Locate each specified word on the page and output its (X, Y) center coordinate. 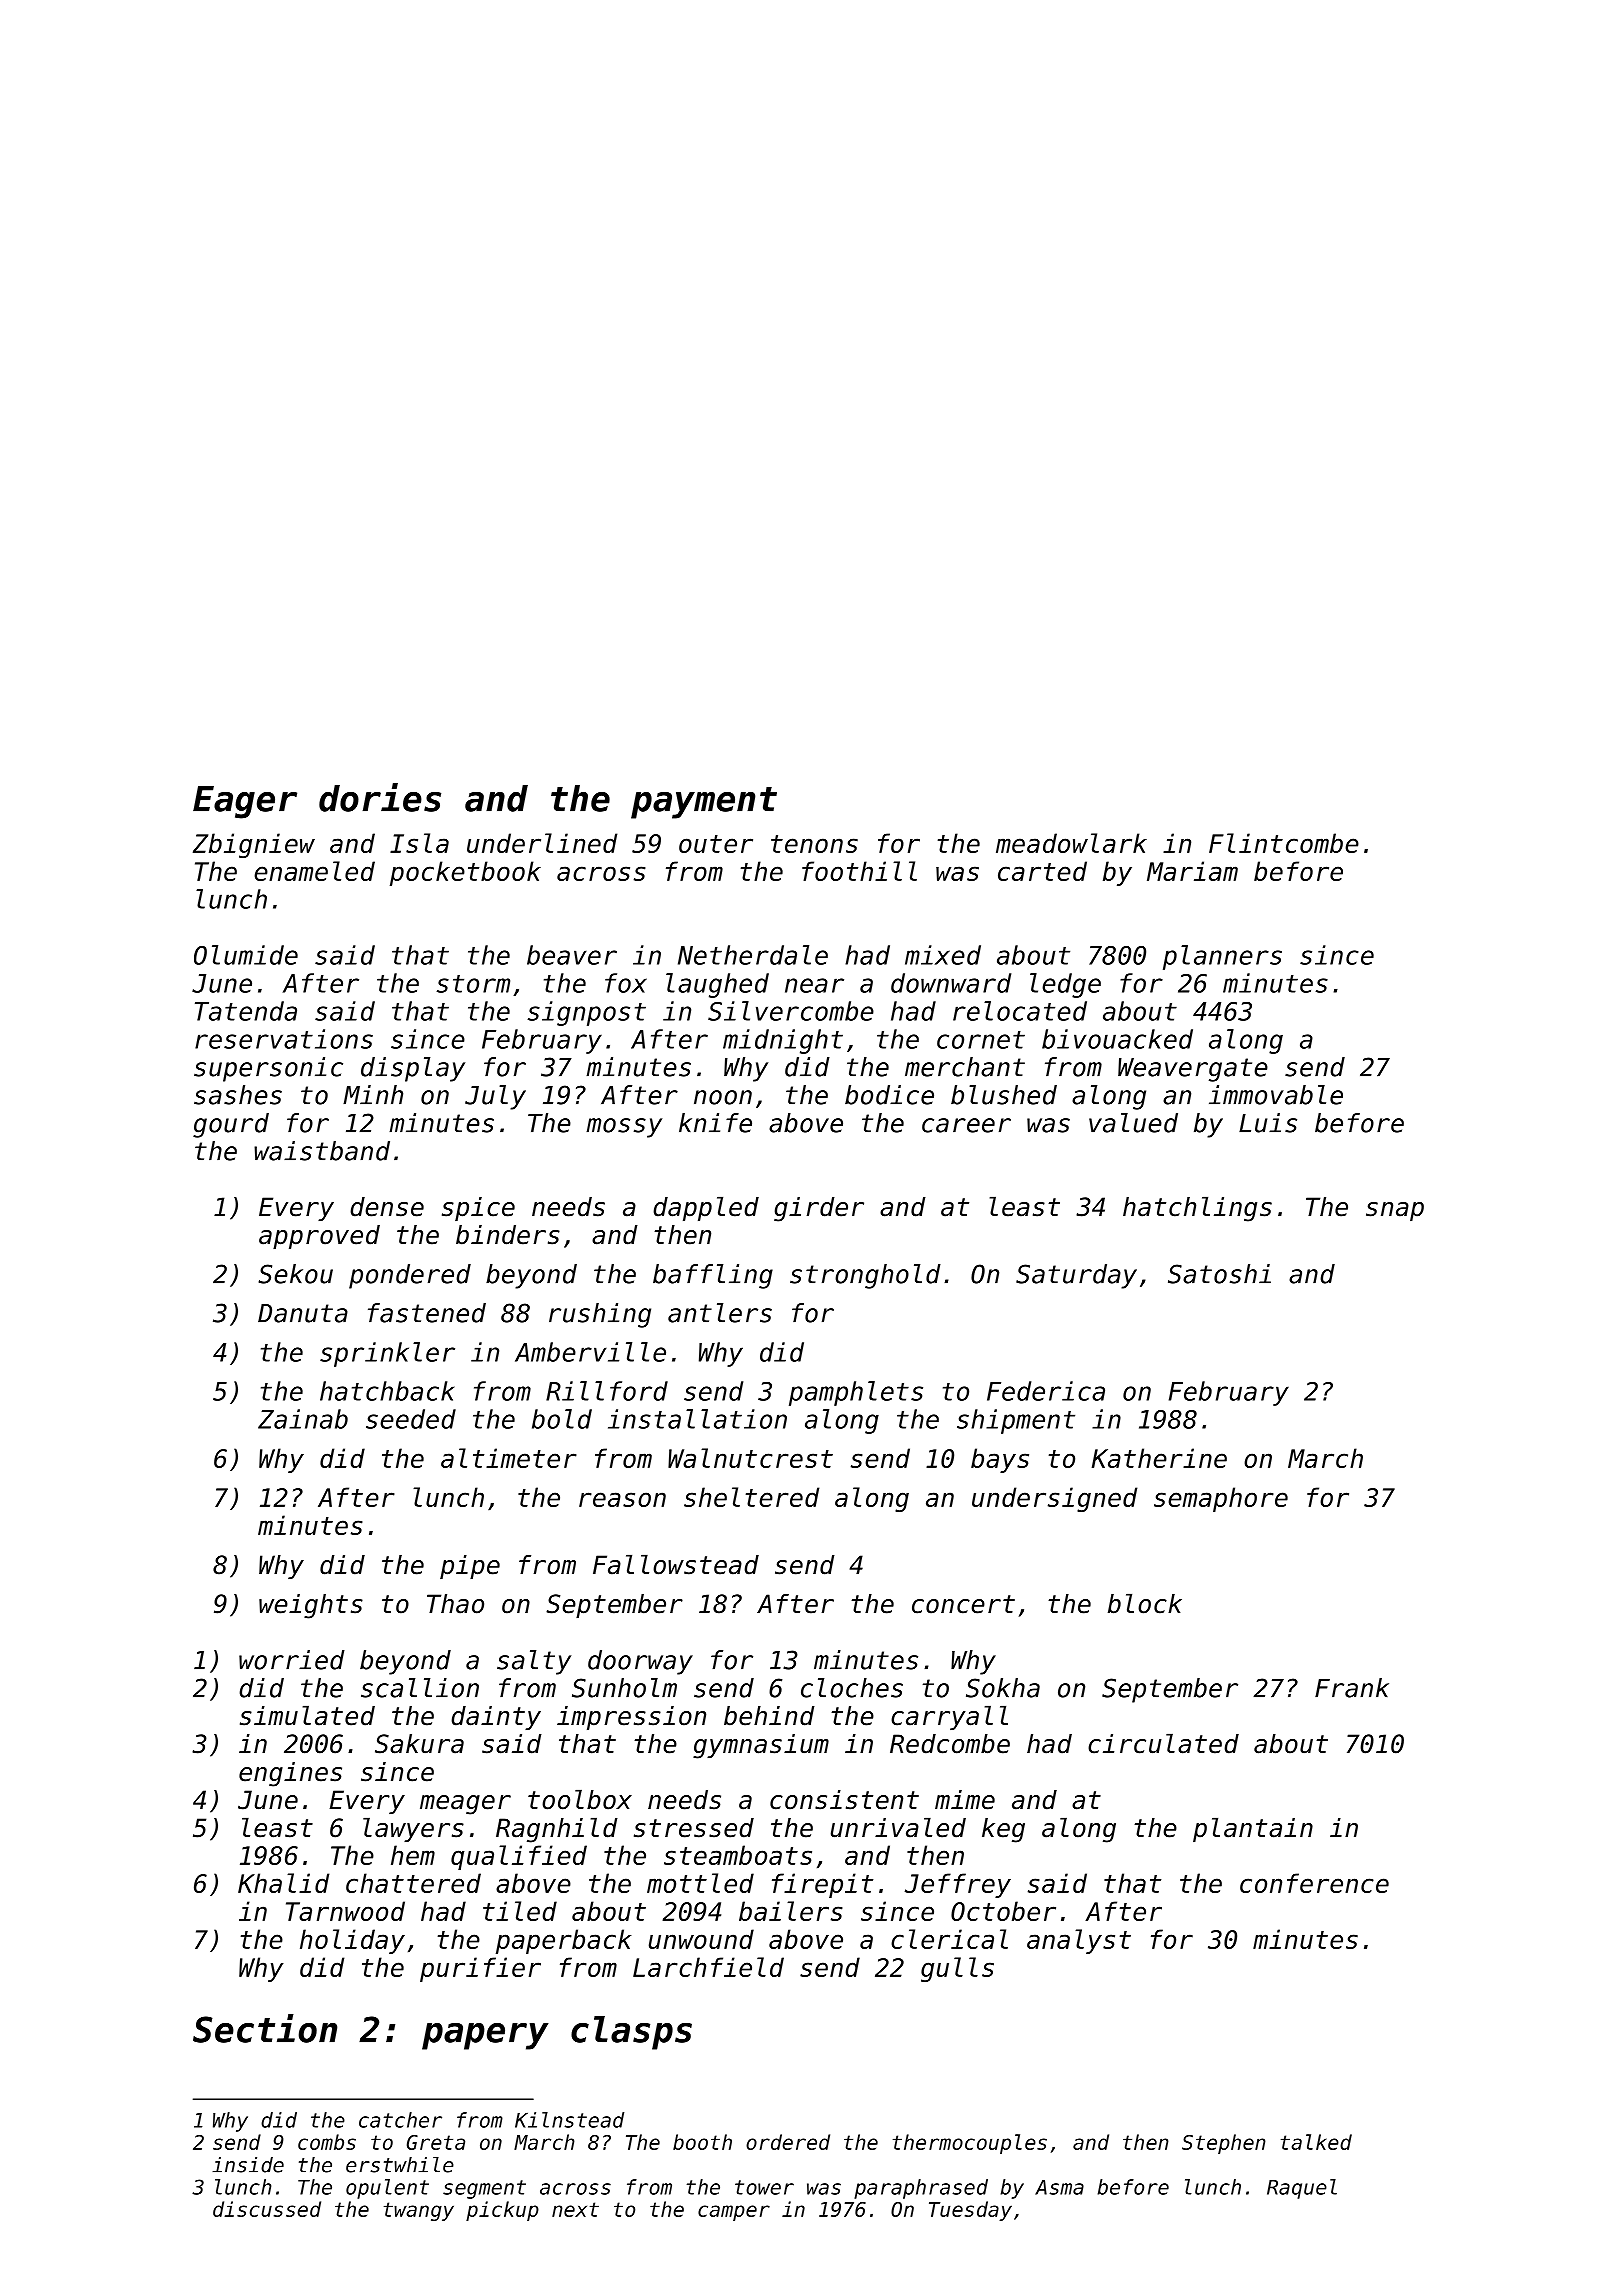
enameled (314, 871)
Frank (1352, 1688)
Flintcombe (1284, 843)
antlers (720, 1313)
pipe (470, 1567)
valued (1133, 1123)
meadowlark (1071, 843)
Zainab (303, 1419)
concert (963, 1604)
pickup (502, 2211)
